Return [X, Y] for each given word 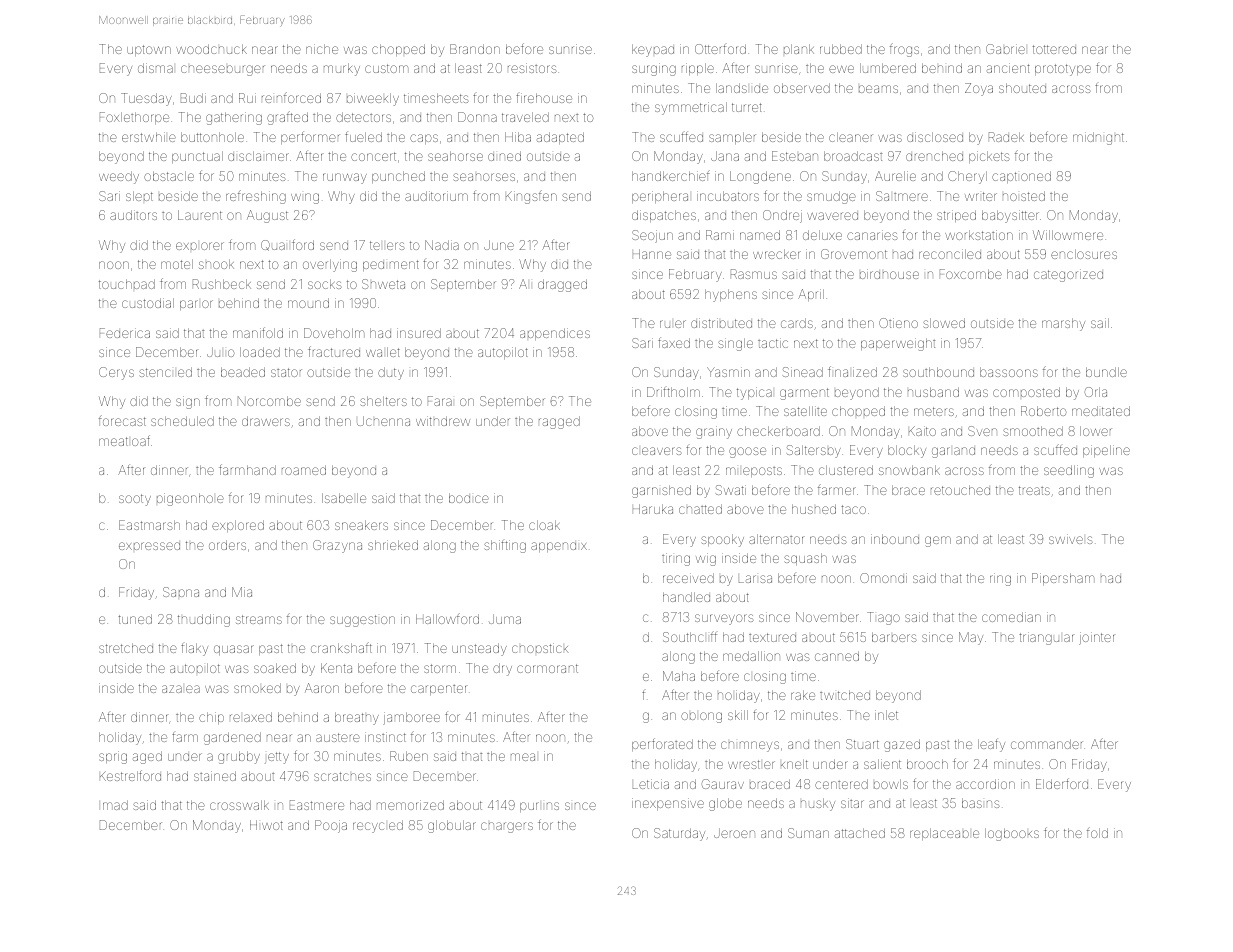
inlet [886, 715]
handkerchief [671, 175]
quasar [234, 650]
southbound [938, 372]
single [735, 344]
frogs [904, 50]
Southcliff [690, 636]
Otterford [720, 49]
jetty [277, 758]
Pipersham [1063, 579]
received [688, 578]
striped [956, 216]
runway [345, 178]
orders [227, 545]
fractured [334, 351]
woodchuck [211, 49]
